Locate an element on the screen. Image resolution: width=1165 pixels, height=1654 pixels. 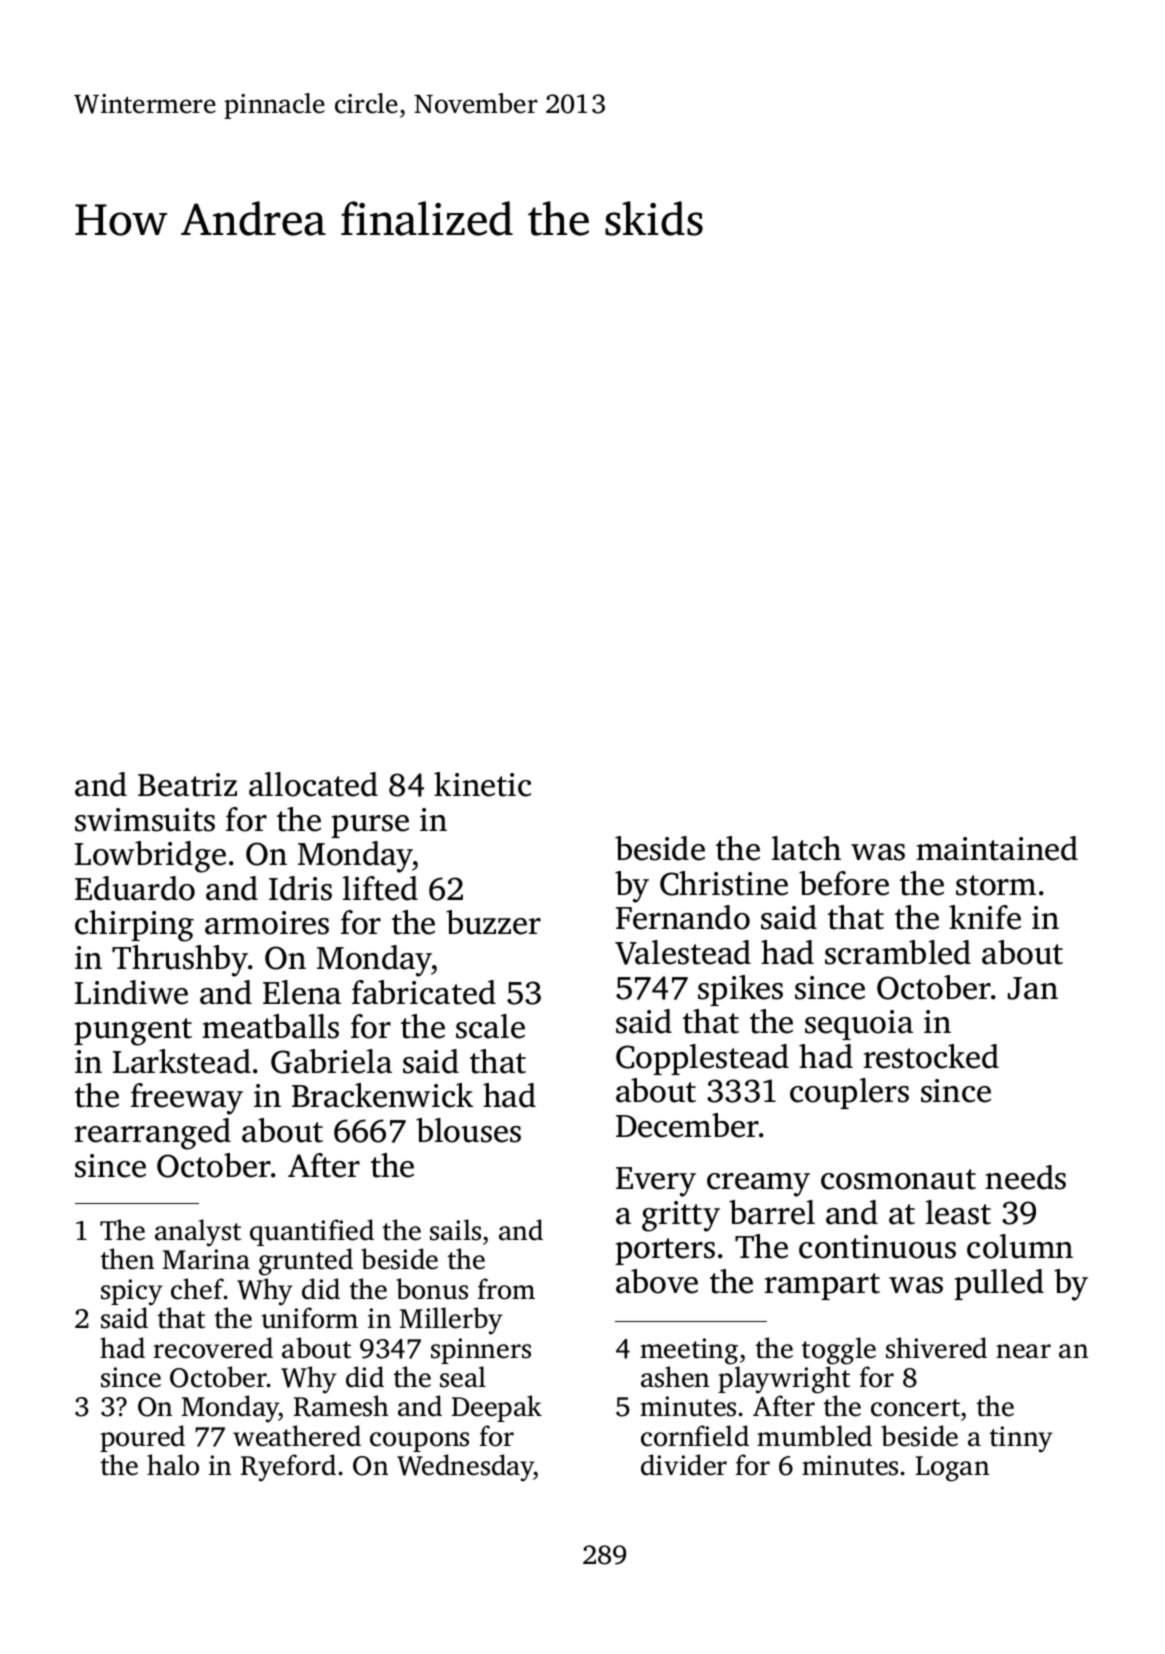
maintained is located at coordinates (997, 848).
